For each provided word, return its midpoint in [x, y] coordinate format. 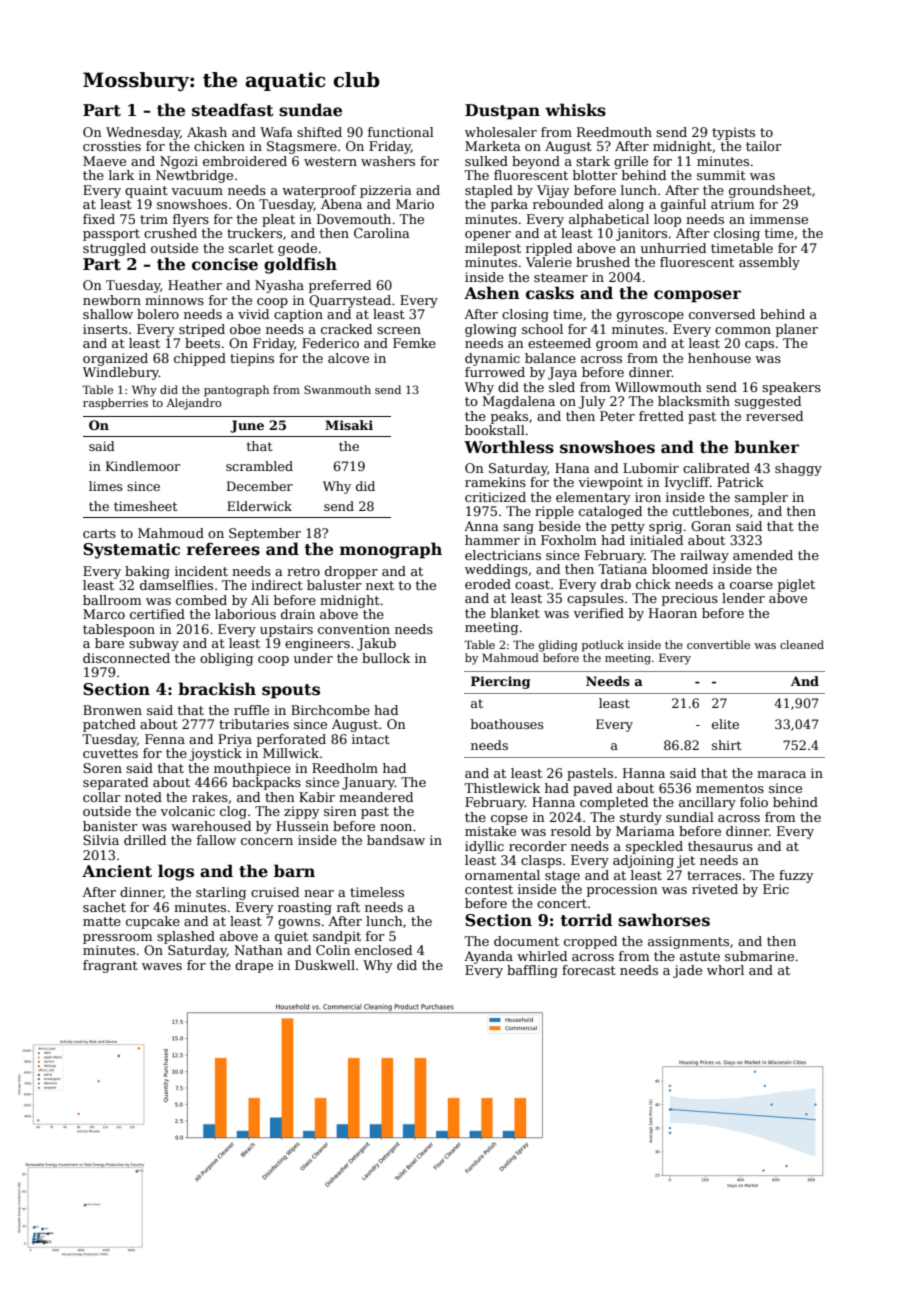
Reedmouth [614, 132]
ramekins [495, 482]
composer [697, 296]
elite [725, 724]
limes [106, 486]
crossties [112, 146]
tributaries [254, 724]
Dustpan [502, 112]
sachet [104, 907]
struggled [114, 249]
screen [399, 330]
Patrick [740, 482]
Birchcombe [330, 710]
